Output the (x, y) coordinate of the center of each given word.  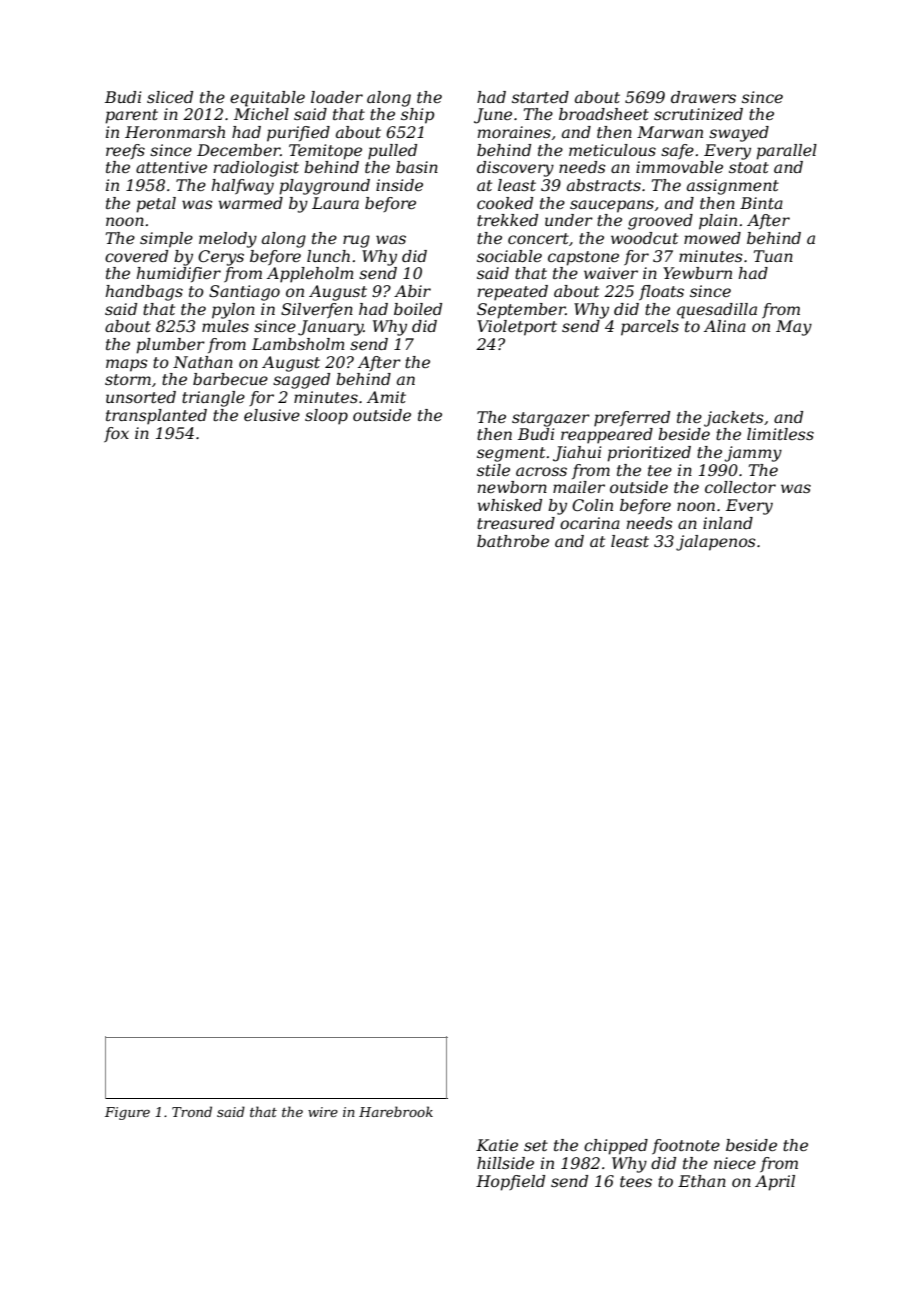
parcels (650, 328)
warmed (250, 203)
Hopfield (510, 1183)
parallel (786, 152)
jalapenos (716, 543)
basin (417, 167)
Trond (192, 1111)
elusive (272, 415)
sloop (326, 417)
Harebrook (396, 1111)
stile (493, 470)
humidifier (179, 274)
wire (323, 1112)
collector (740, 487)
